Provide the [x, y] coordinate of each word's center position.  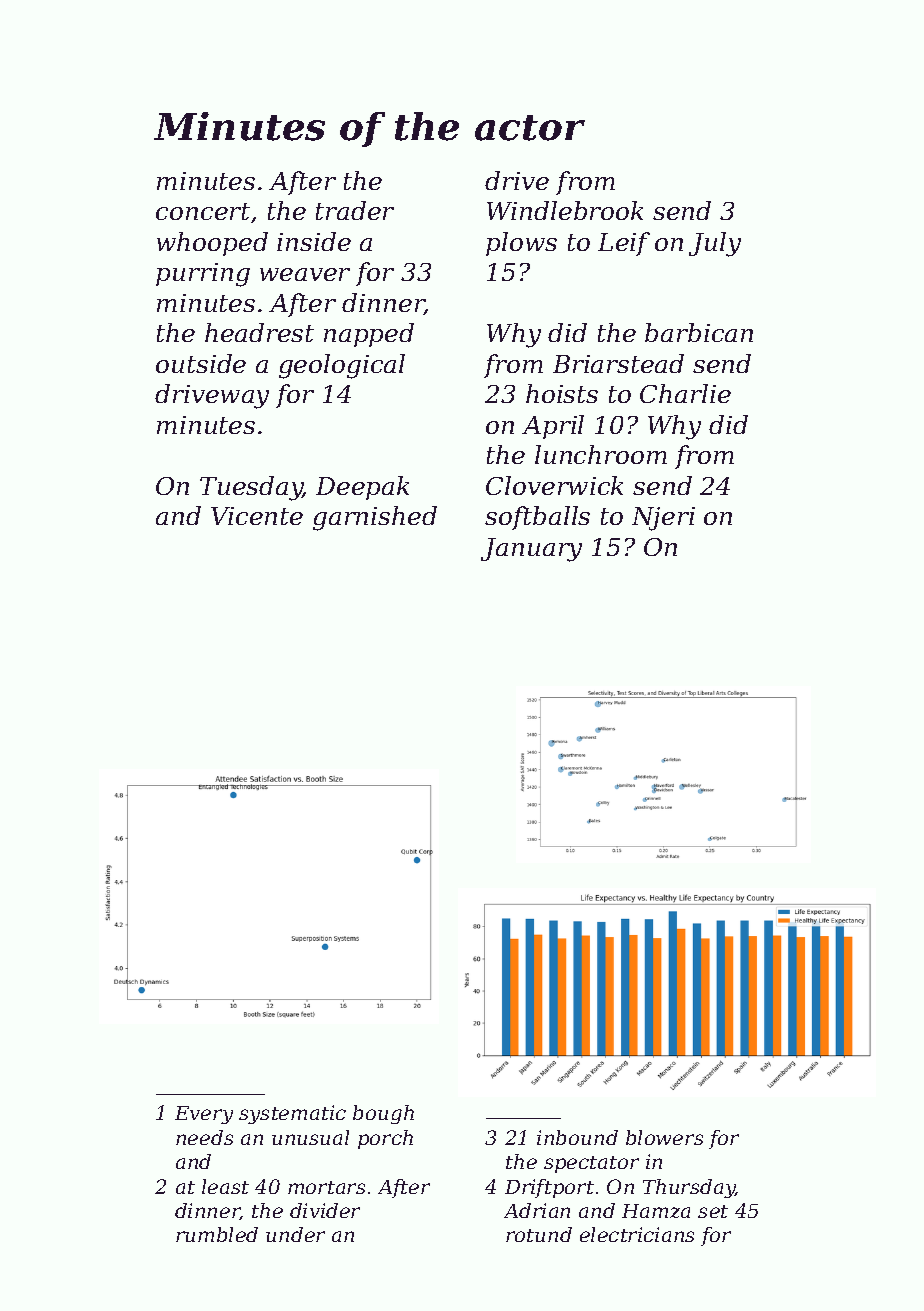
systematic [292, 1114]
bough [383, 1114]
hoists [562, 393]
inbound [577, 1137]
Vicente [257, 516]
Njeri [663, 519]
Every [204, 1115]
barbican [699, 332]
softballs [537, 518]
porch [385, 1139]
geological [342, 366]
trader [355, 210]
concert [203, 211]
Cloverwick [554, 485]
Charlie [685, 393]
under [295, 1234]
